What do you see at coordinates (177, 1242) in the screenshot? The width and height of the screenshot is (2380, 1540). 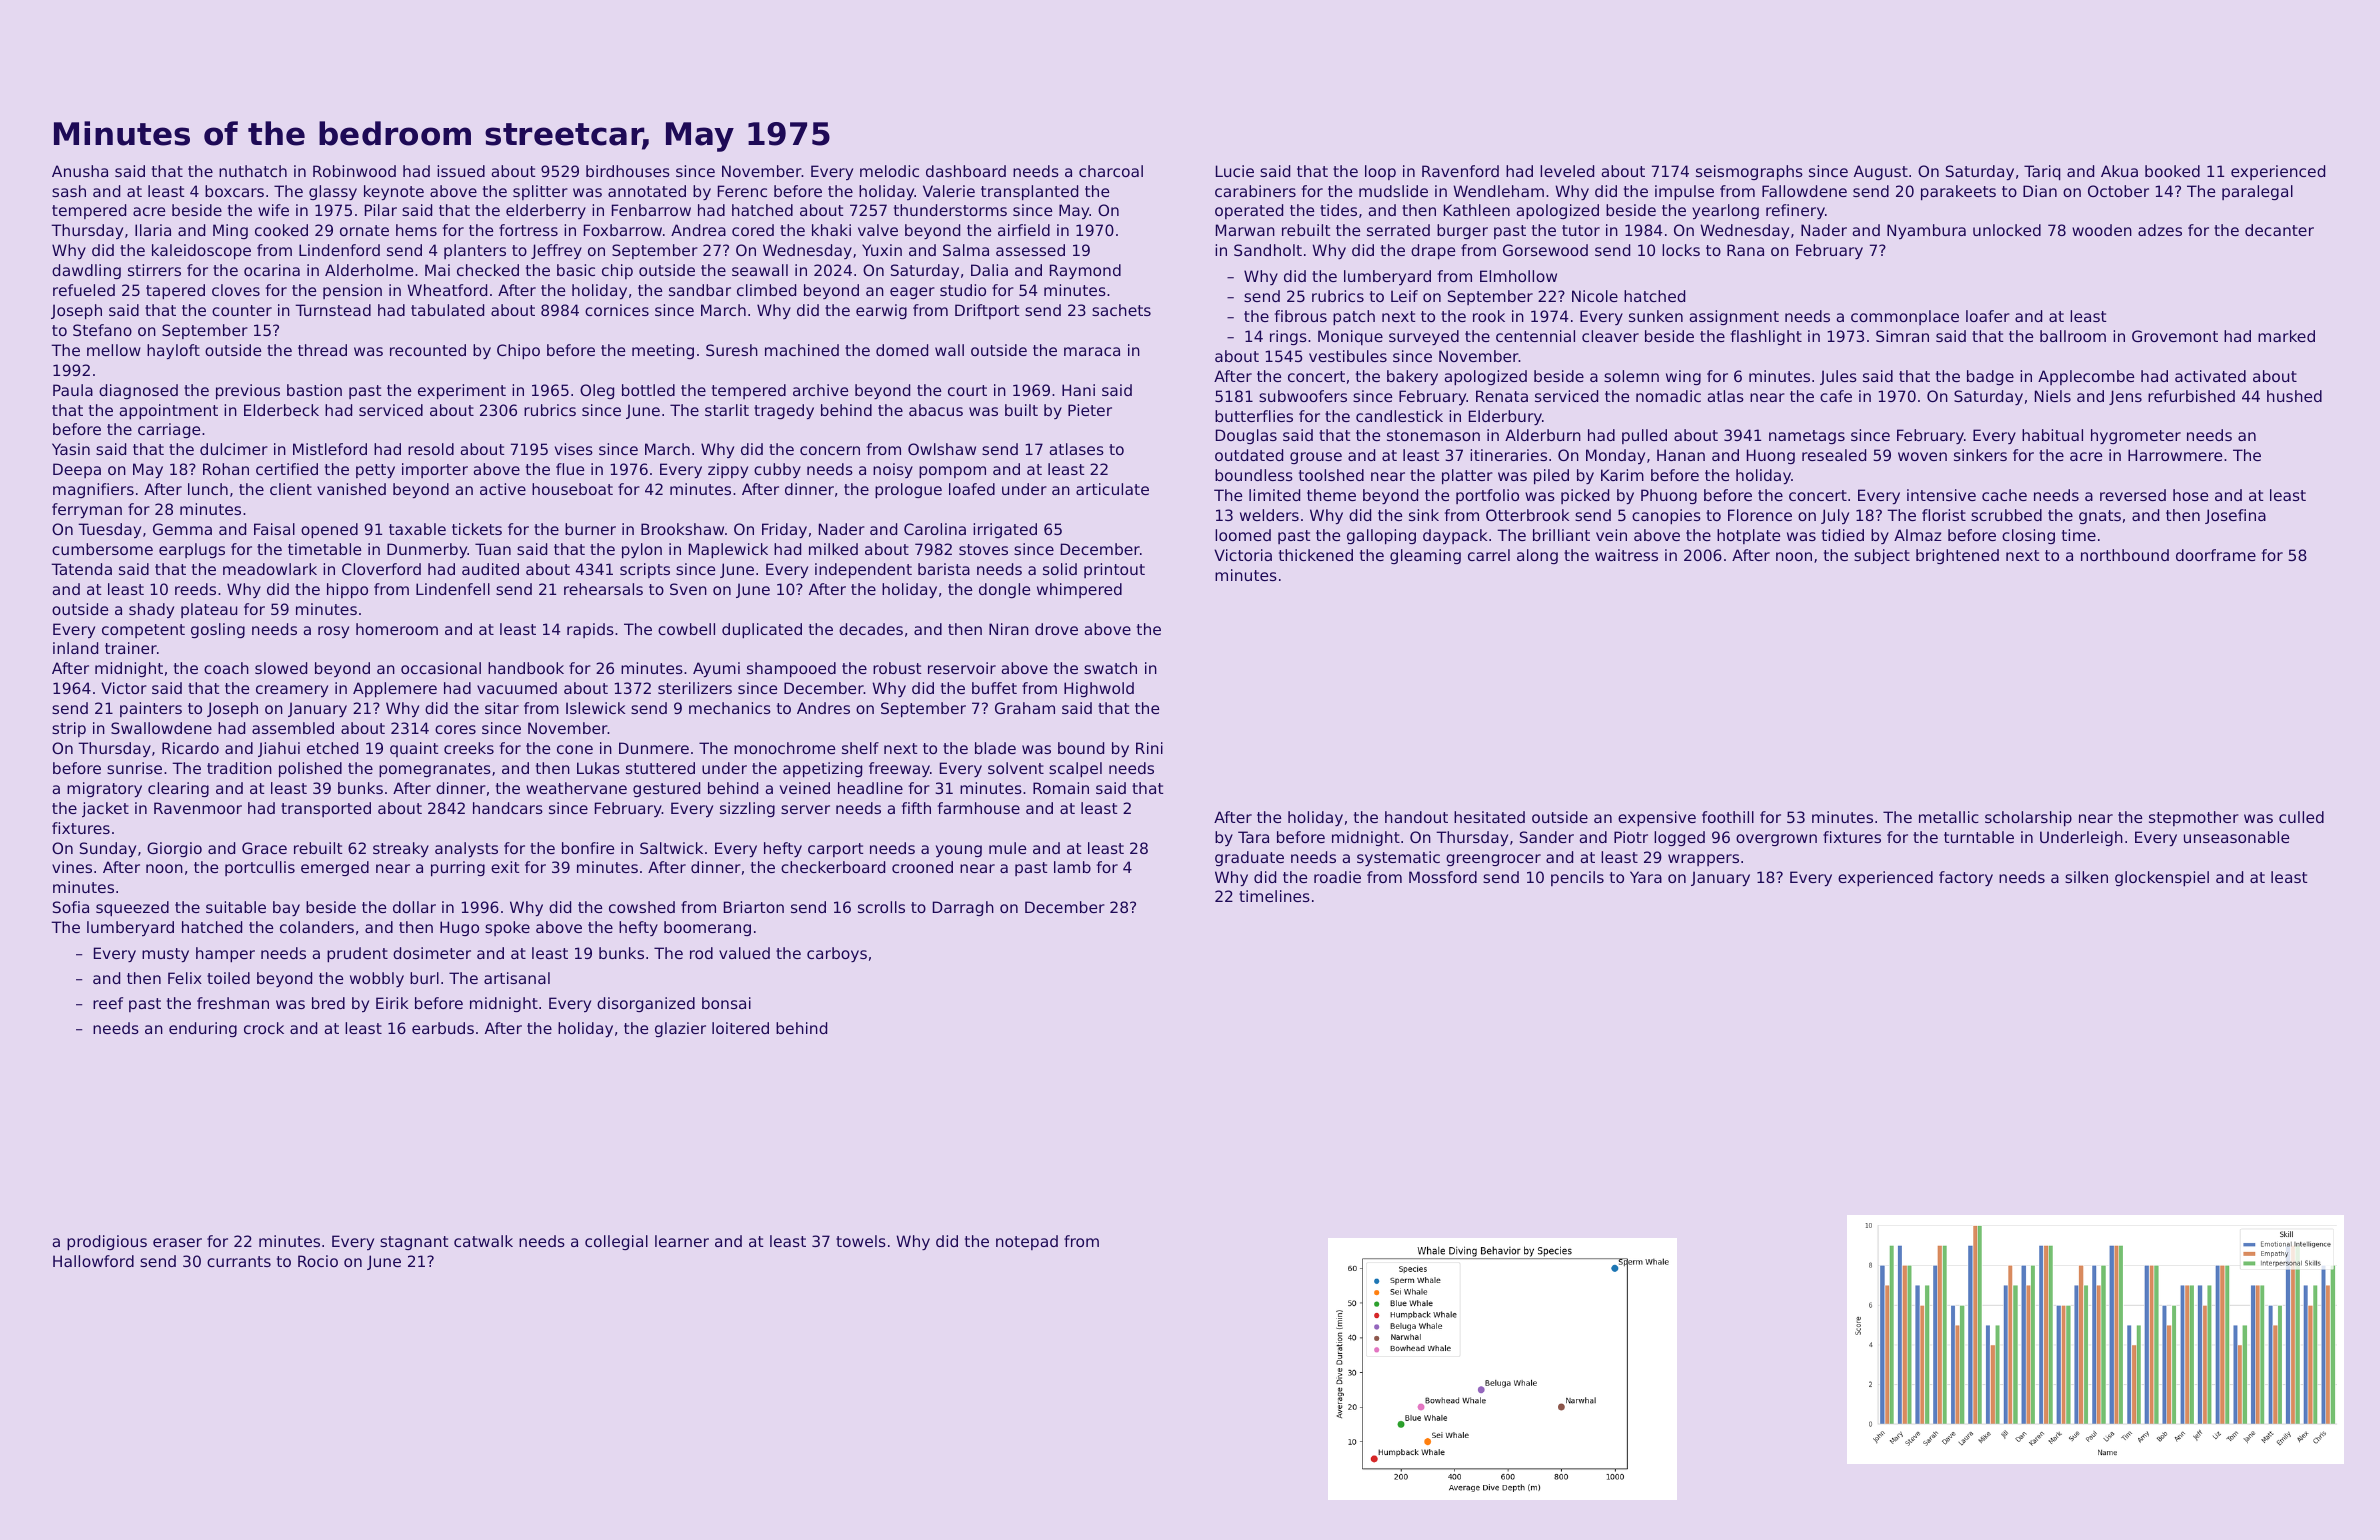 I see `eraser` at bounding box center [177, 1242].
